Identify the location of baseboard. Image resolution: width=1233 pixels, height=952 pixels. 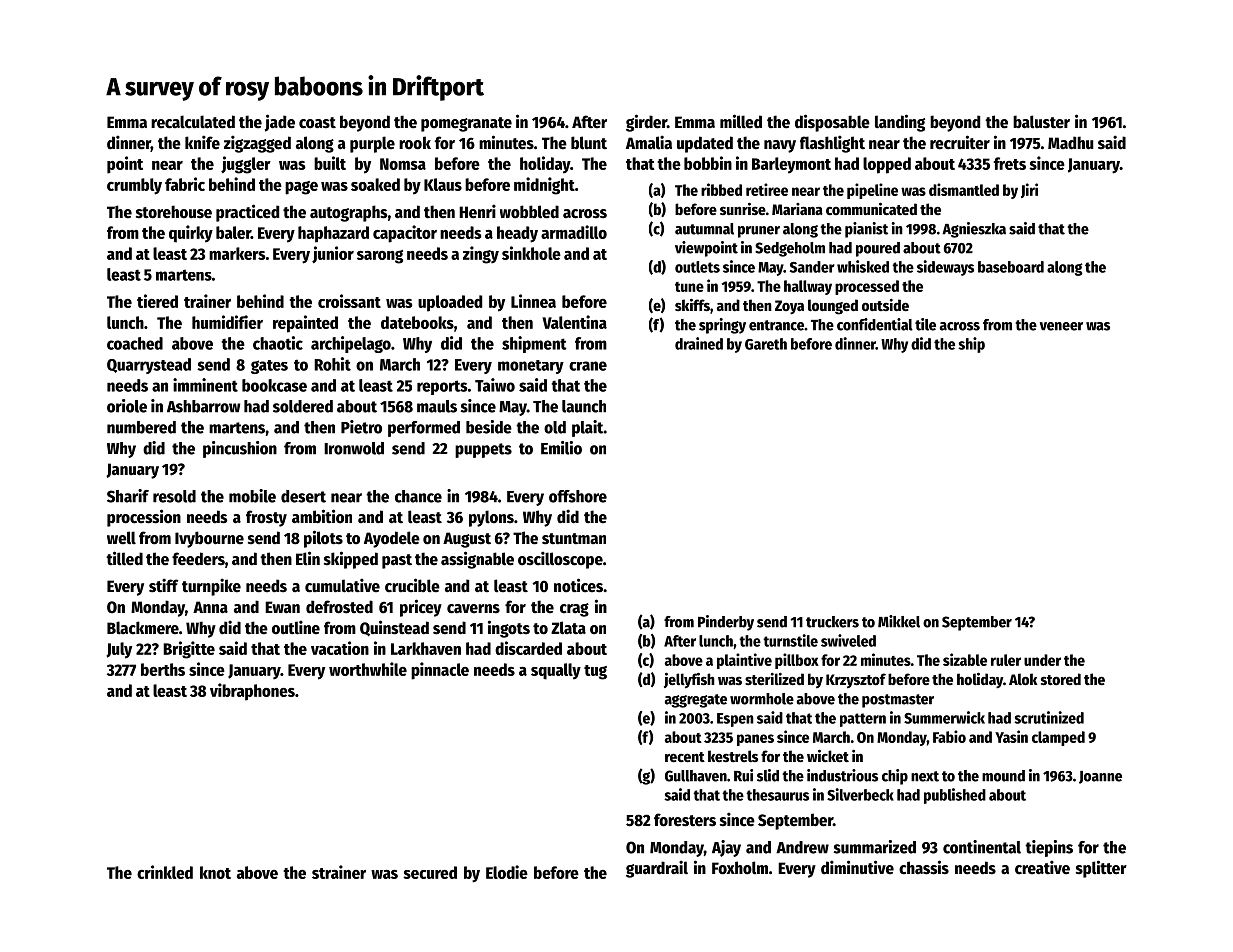
(1011, 267).
